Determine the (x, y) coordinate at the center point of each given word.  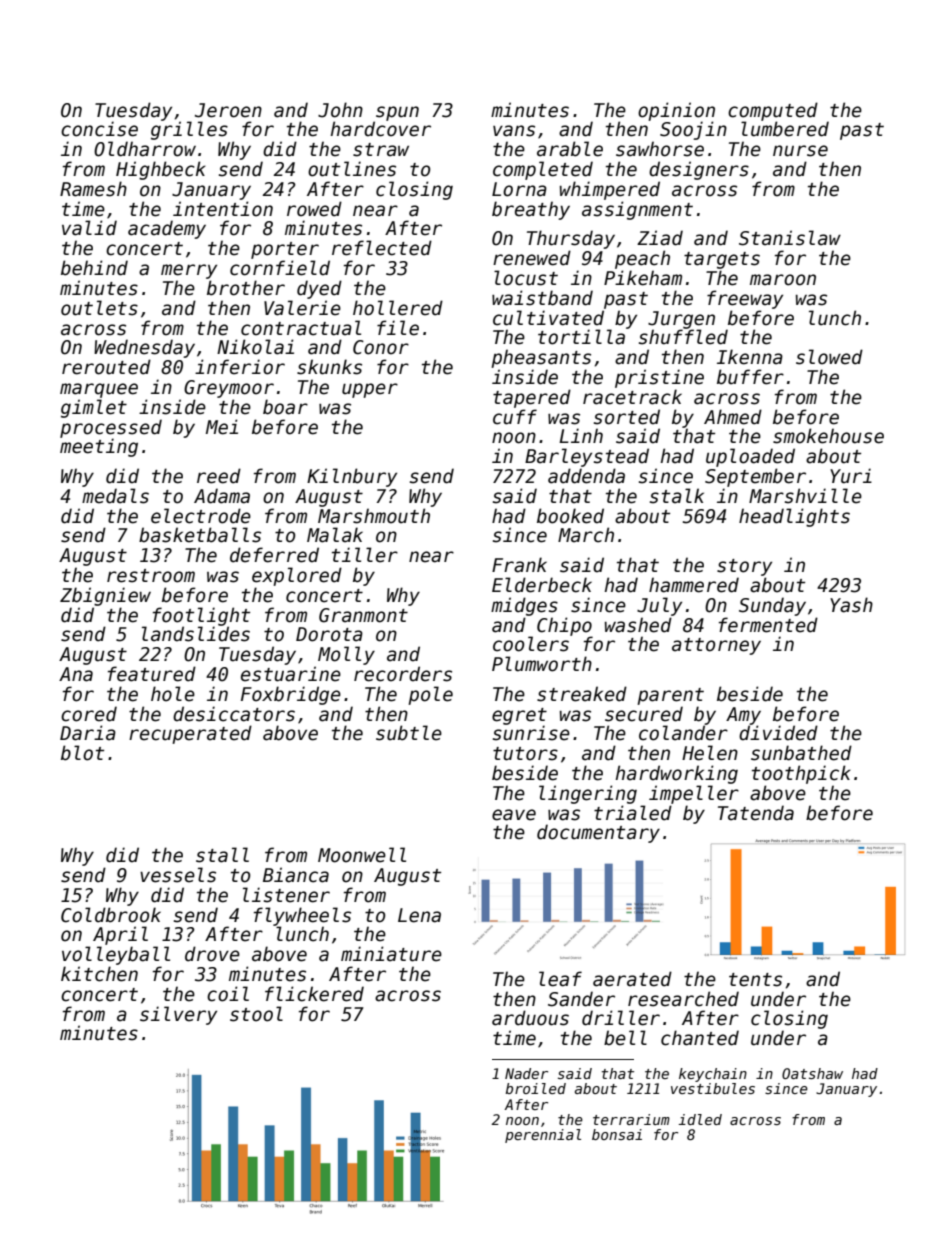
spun (397, 113)
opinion (676, 111)
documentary (598, 833)
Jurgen (681, 320)
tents (755, 980)
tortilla (581, 337)
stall (222, 855)
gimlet (94, 408)
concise (99, 129)
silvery (178, 1015)
